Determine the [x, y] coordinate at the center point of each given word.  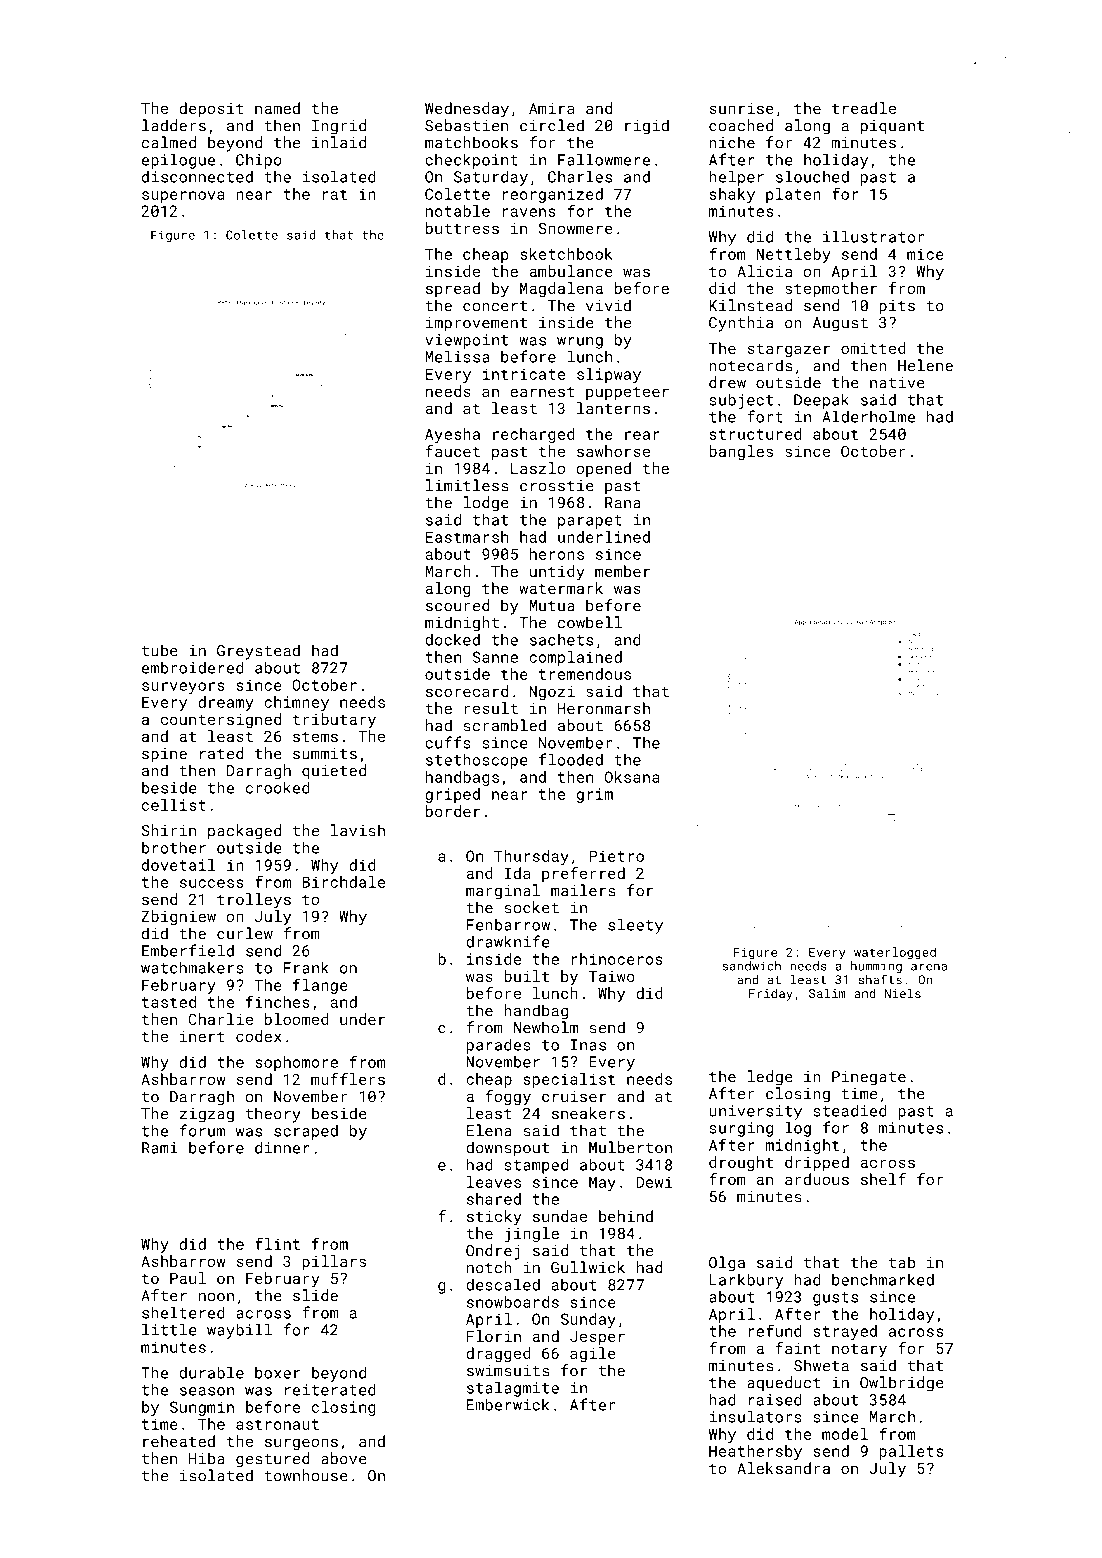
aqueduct [784, 1384]
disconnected [197, 177]
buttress [462, 228]
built [526, 976]
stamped [536, 1166]
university [755, 1112]
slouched [812, 176]
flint [277, 1243]
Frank [306, 967]
